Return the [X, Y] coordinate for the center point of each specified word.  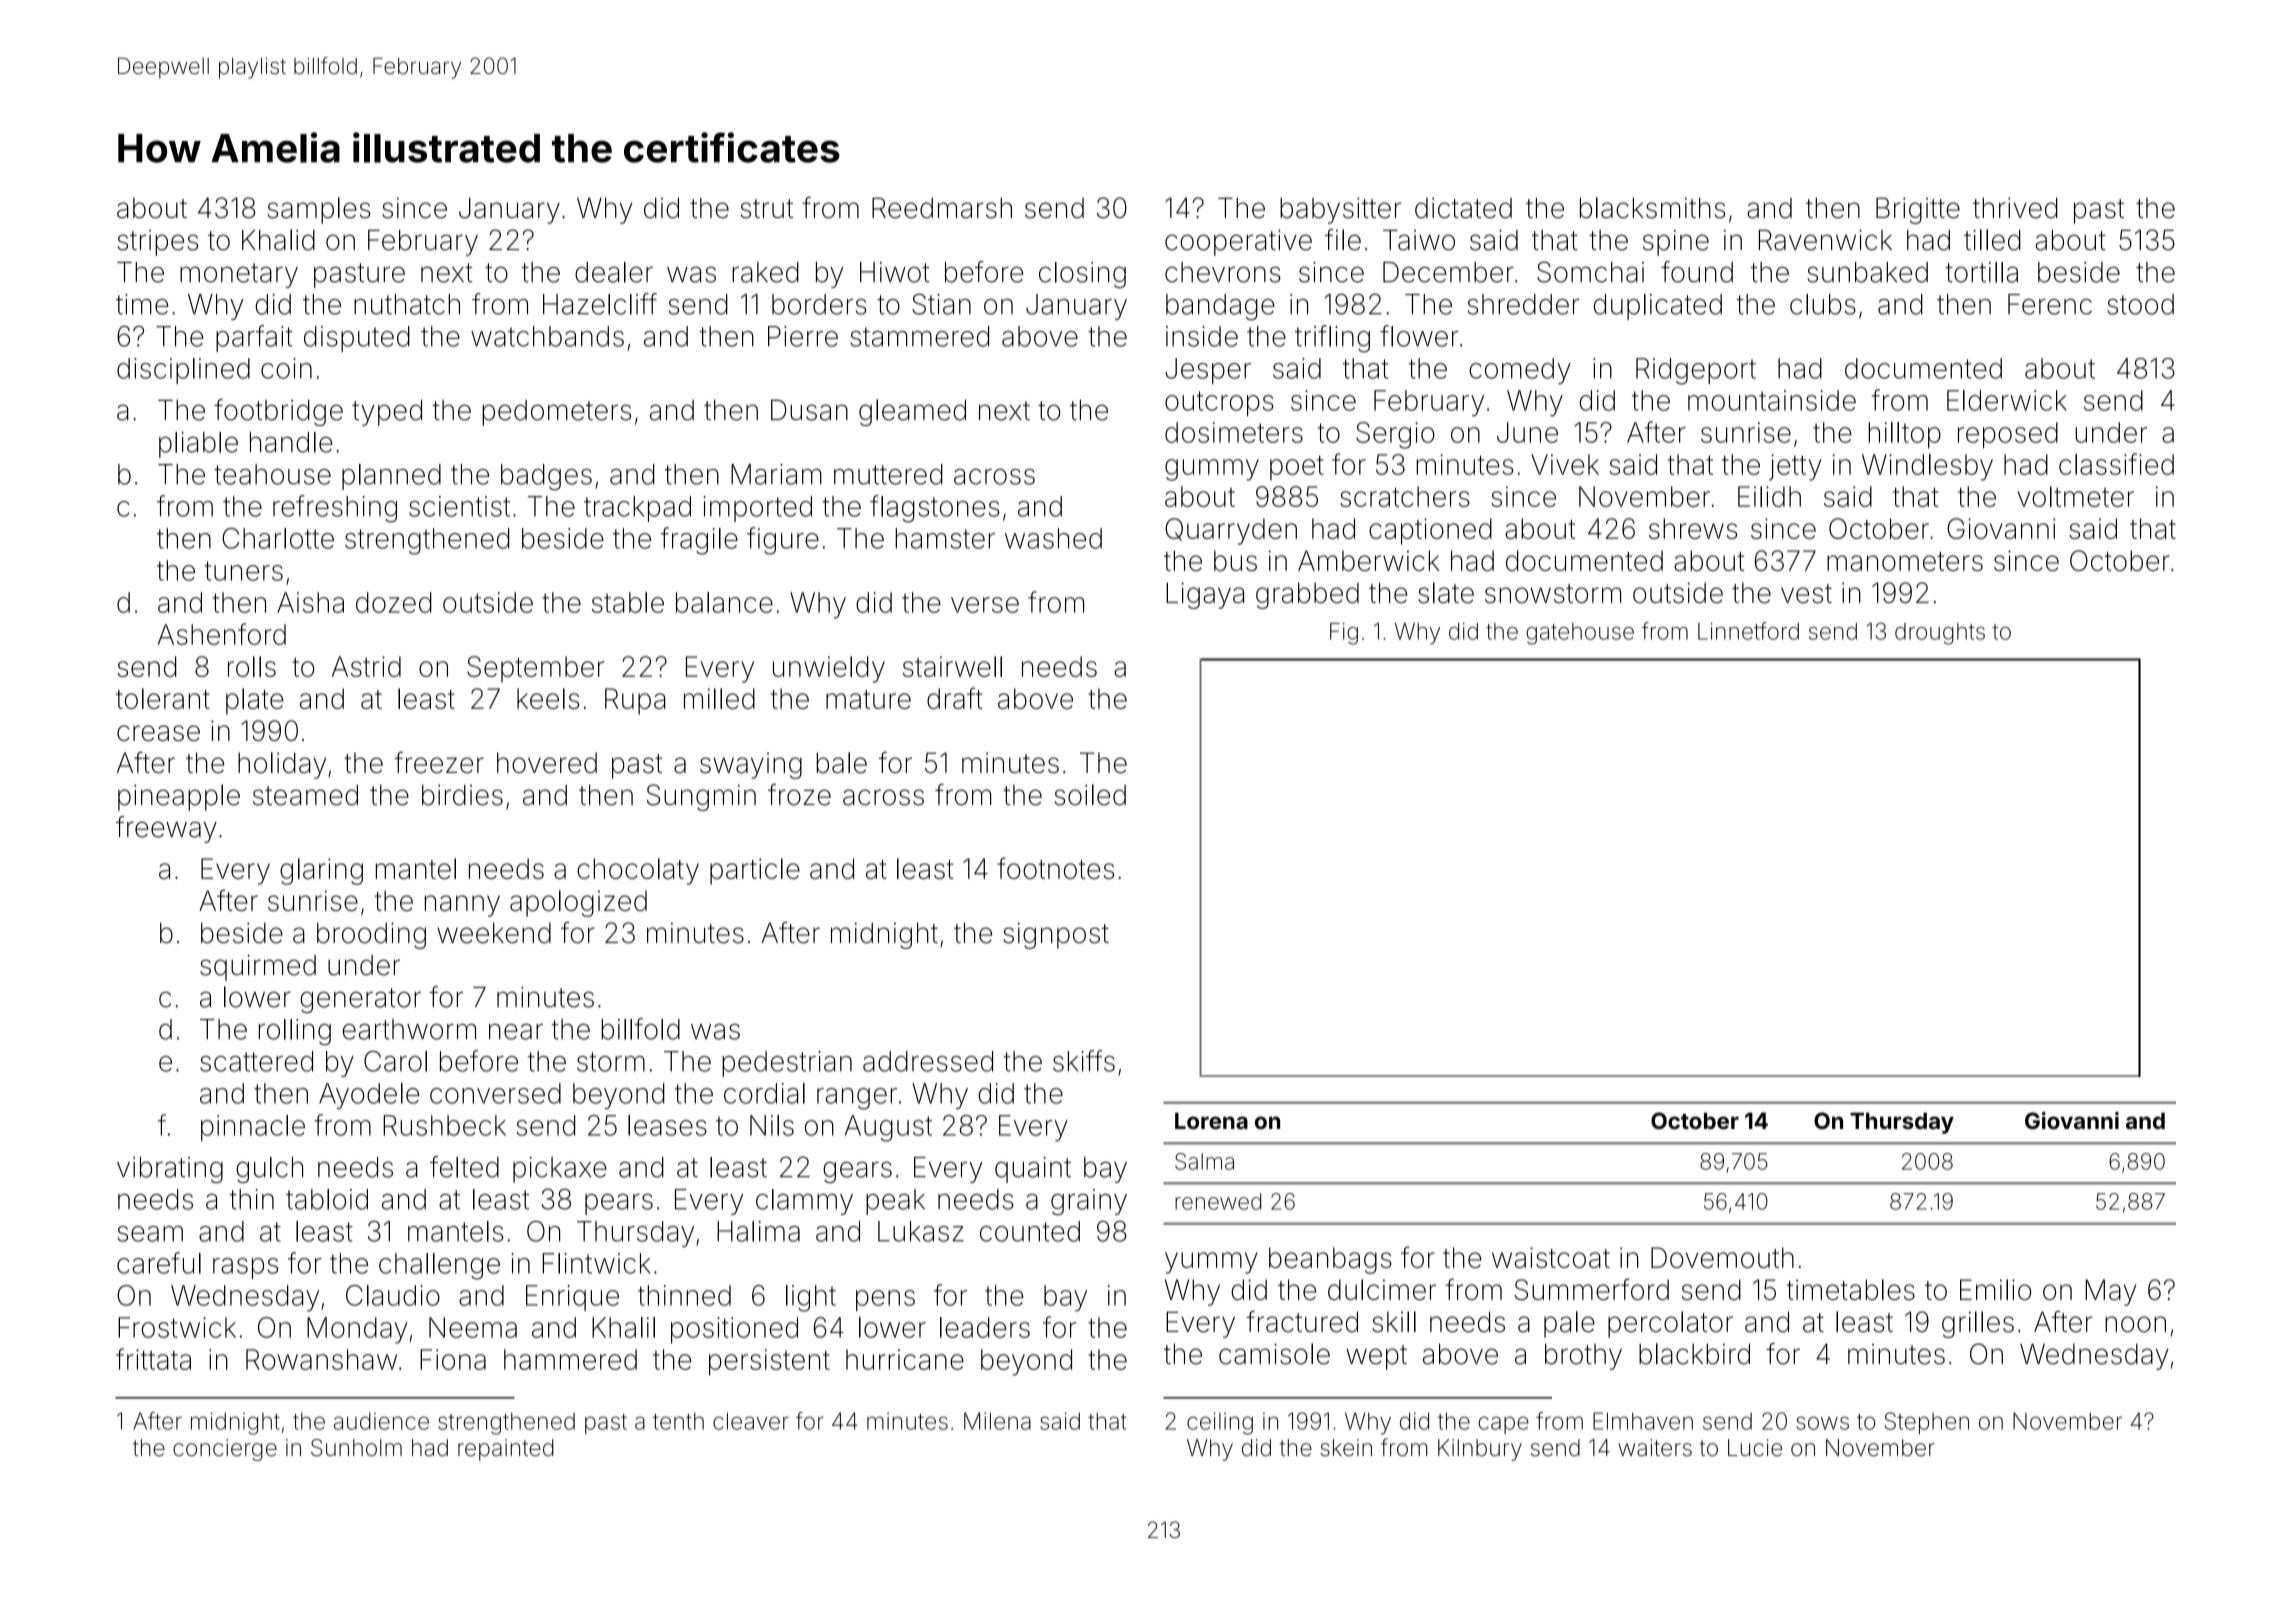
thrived [2015, 208]
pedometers [556, 413]
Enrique [572, 1298]
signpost [1056, 936]
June [1527, 432]
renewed [1218, 1201]
